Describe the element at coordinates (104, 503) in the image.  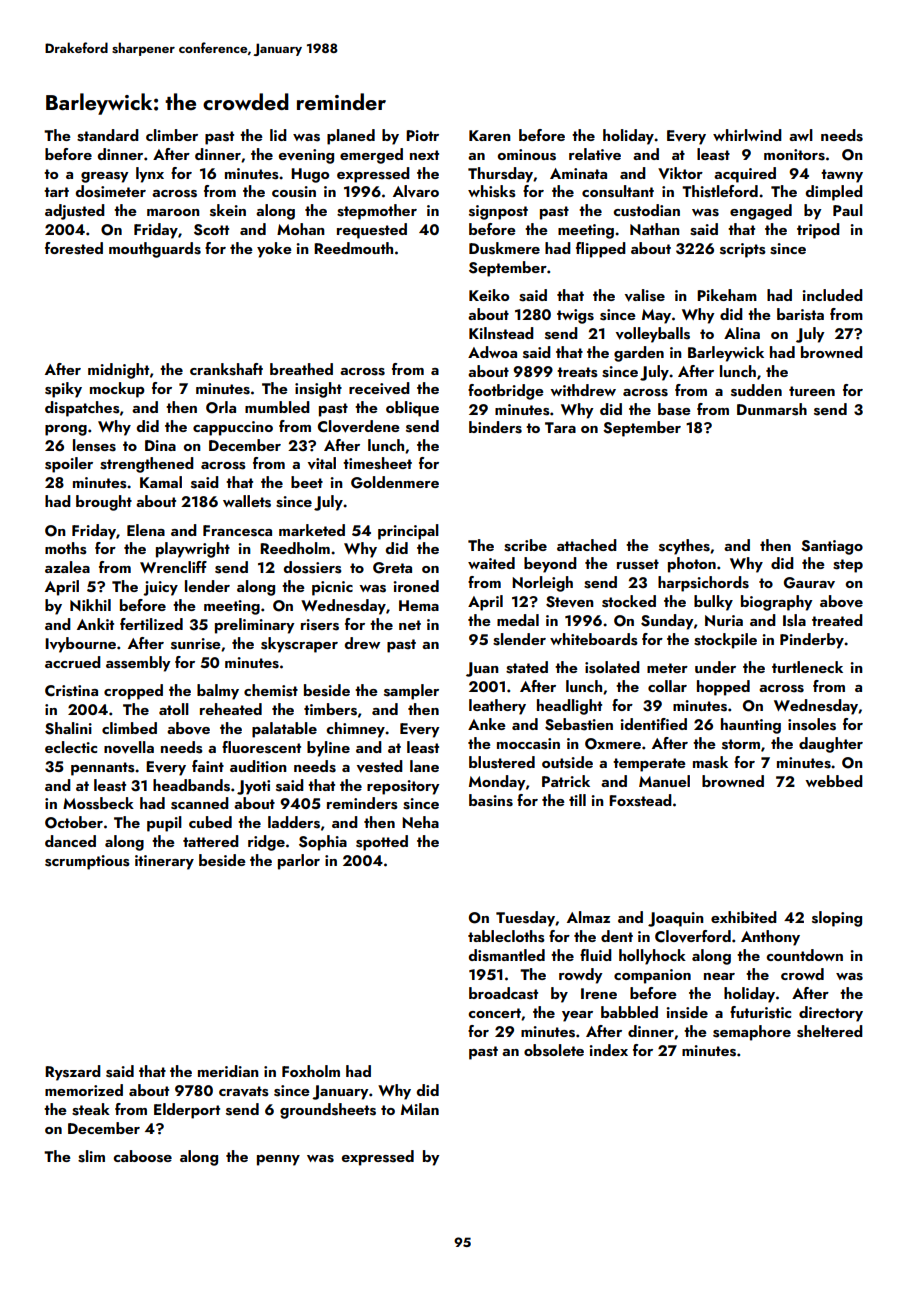
I see `brought` at that location.
